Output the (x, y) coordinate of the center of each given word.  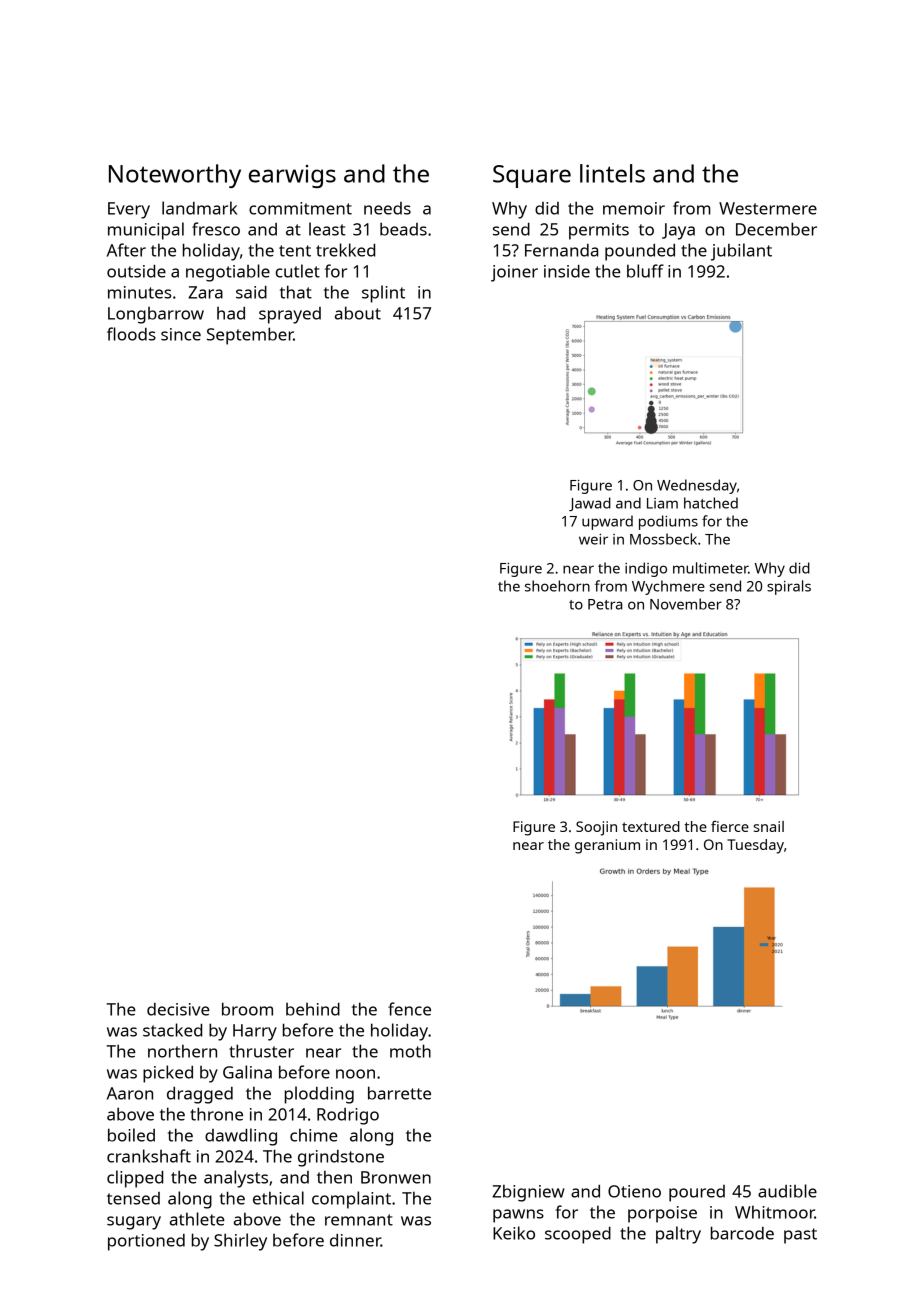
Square (532, 176)
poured (697, 1193)
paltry (678, 1235)
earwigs (292, 176)
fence (409, 1009)
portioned (146, 1242)
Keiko (514, 1233)
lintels (612, 173)
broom (247, 1009)
